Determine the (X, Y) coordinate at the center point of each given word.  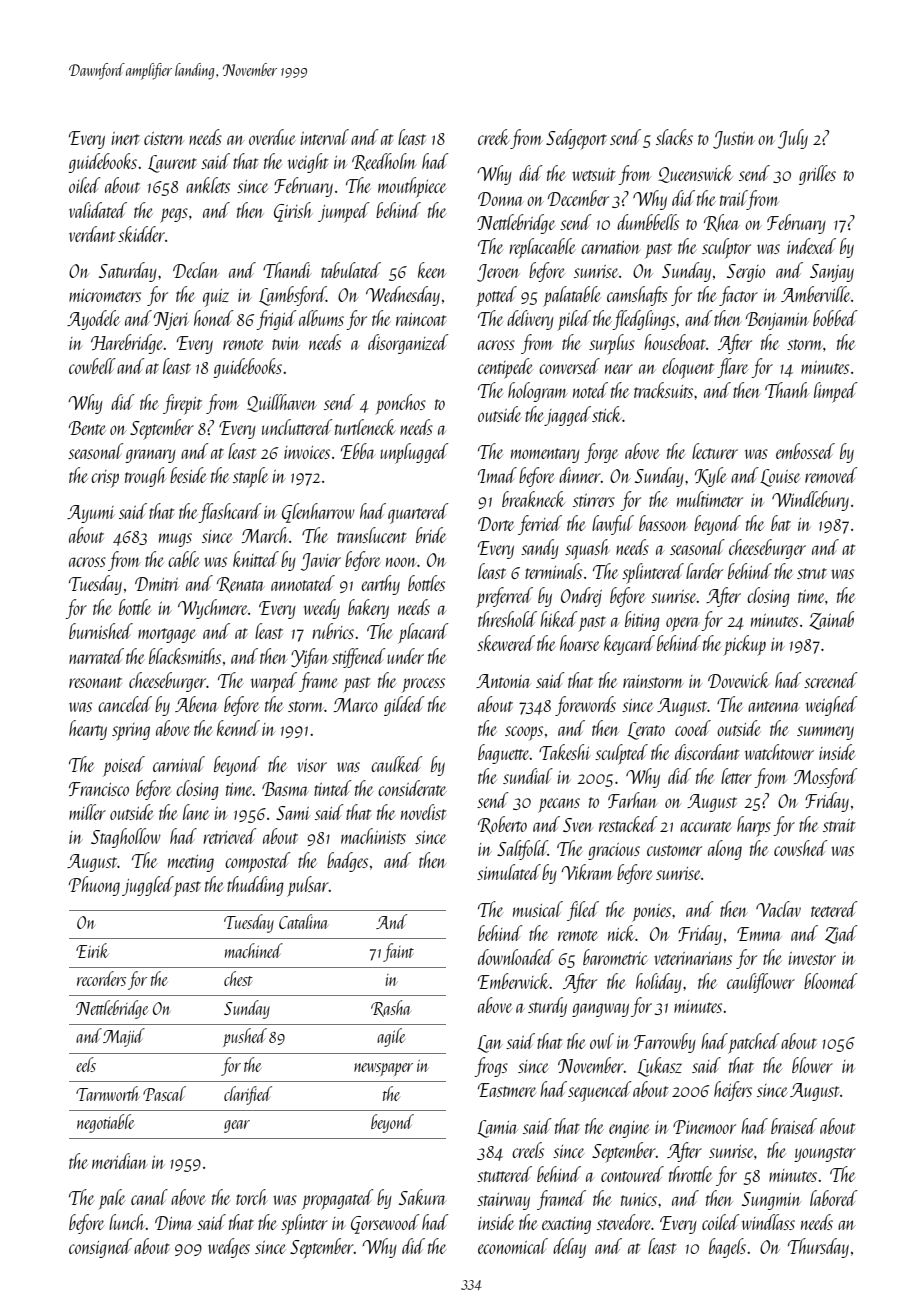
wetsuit (593, 174)
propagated (338, 1199)
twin (285, 343)
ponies (651, 913)
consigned (100, 1248)
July (793, 139)
